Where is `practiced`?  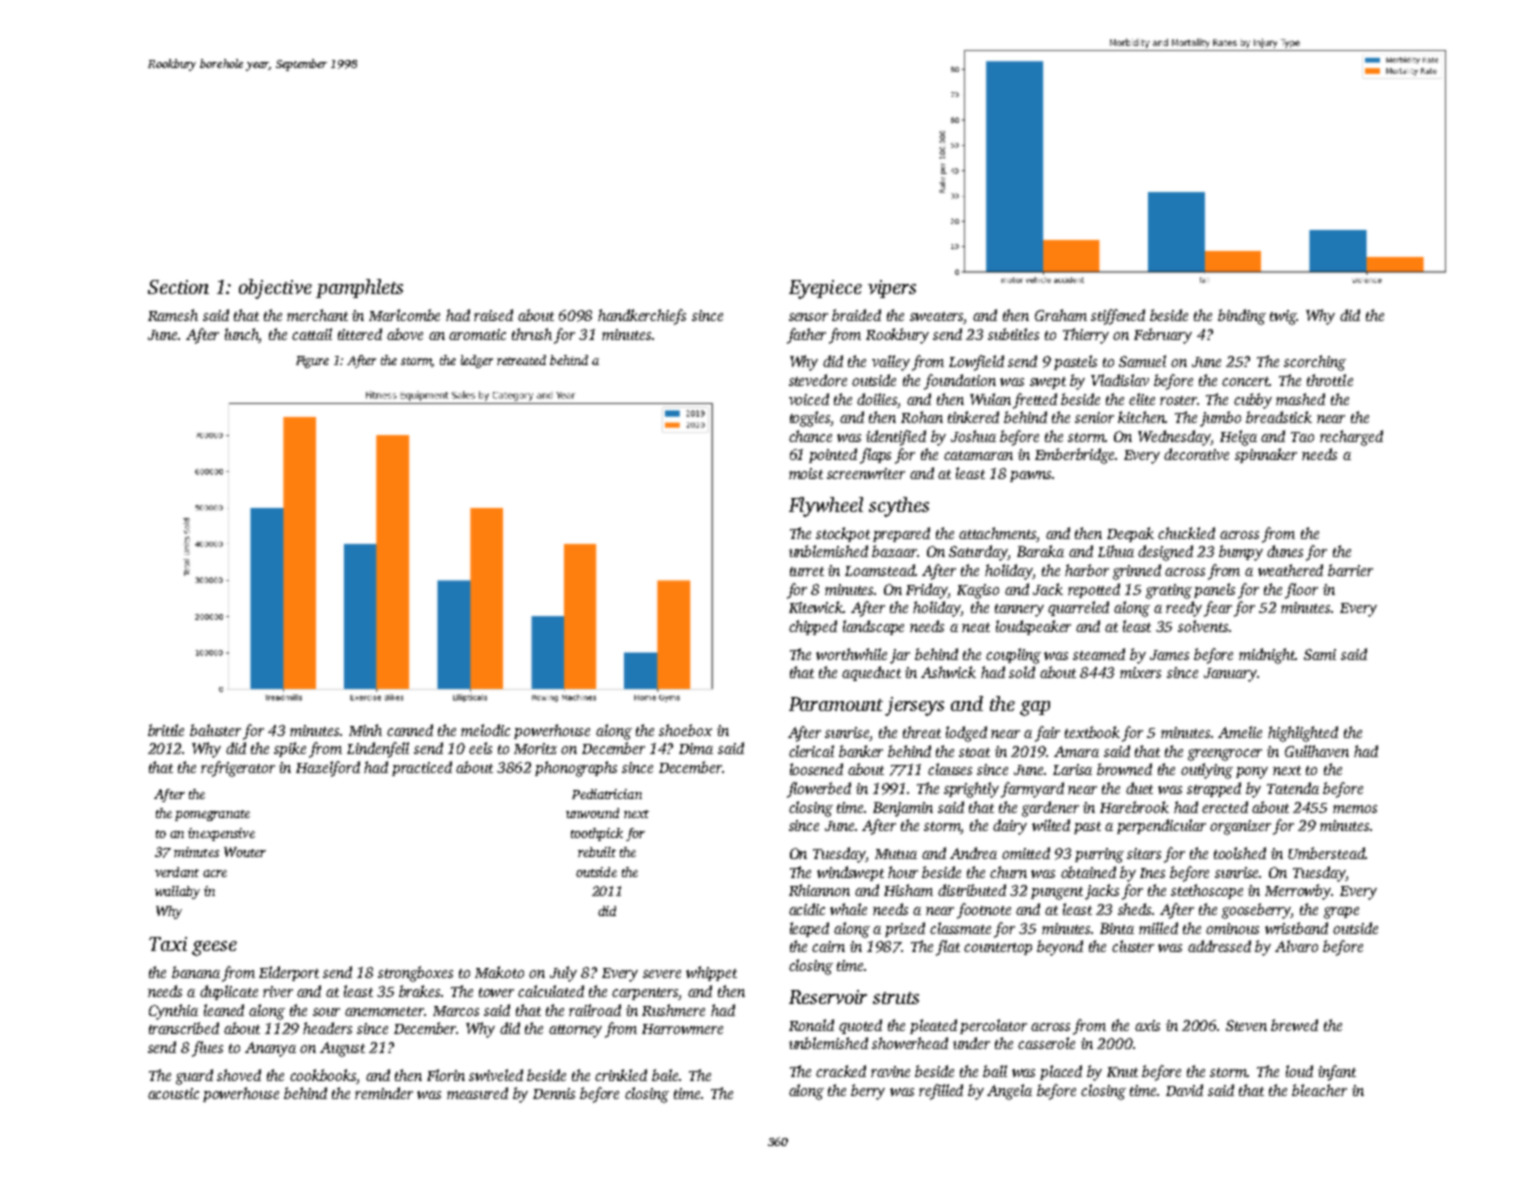 practiced is located at coordinates (422, 768).
